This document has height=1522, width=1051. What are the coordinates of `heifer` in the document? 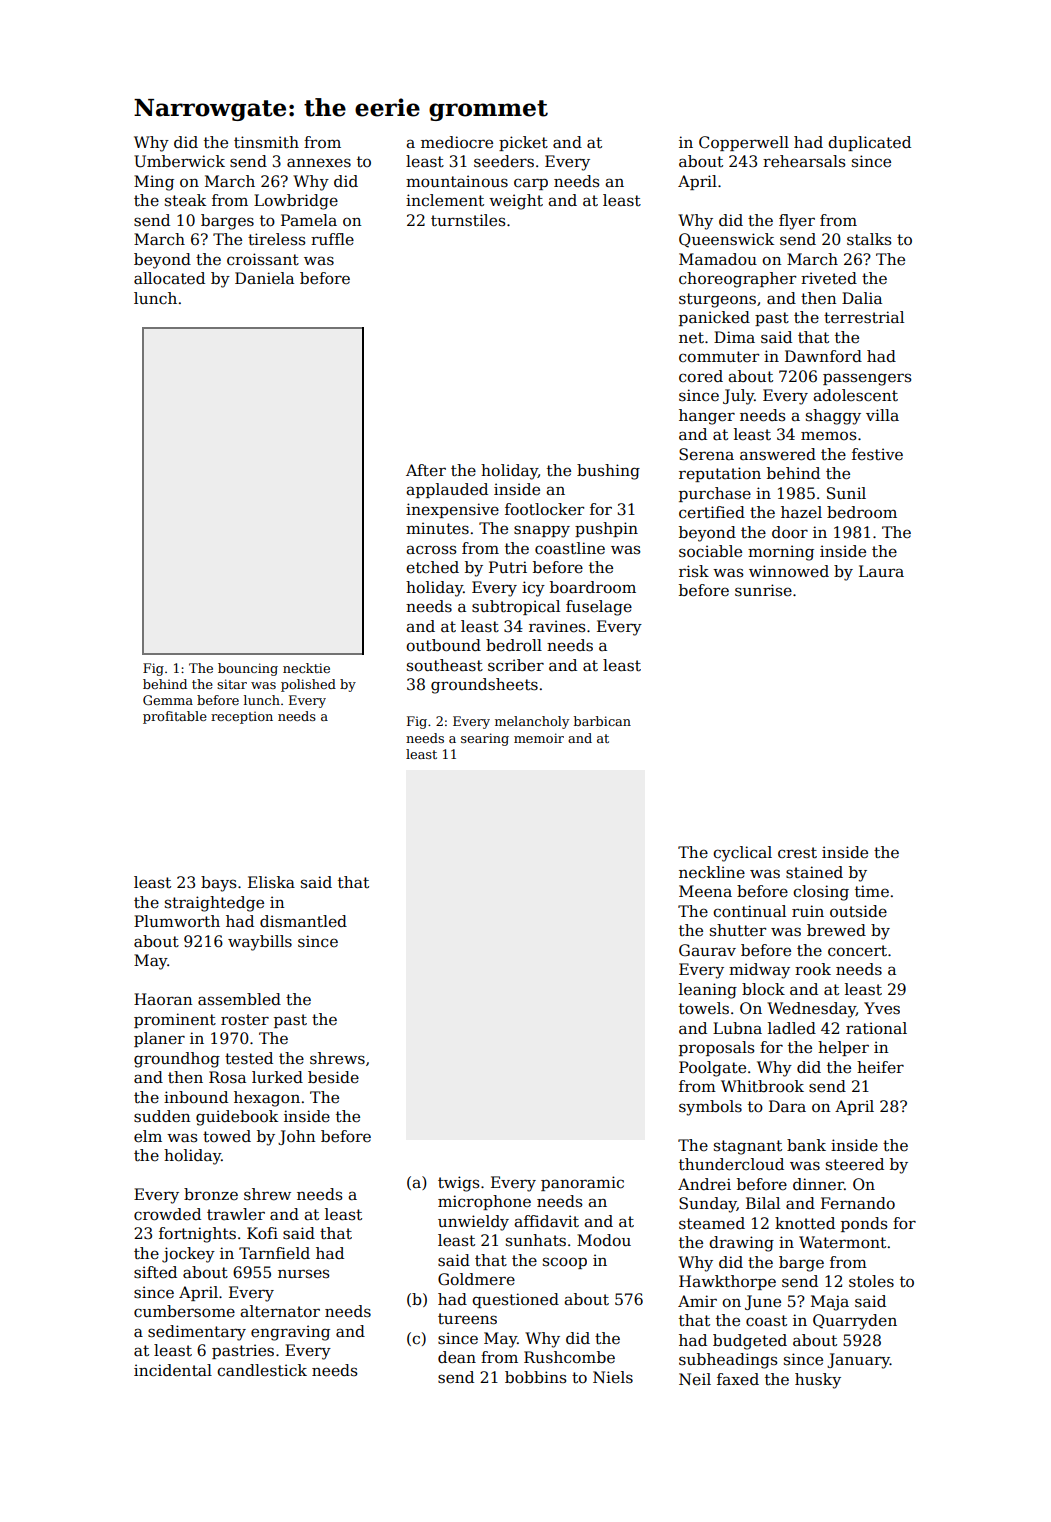 It's located at (880, 1067).
